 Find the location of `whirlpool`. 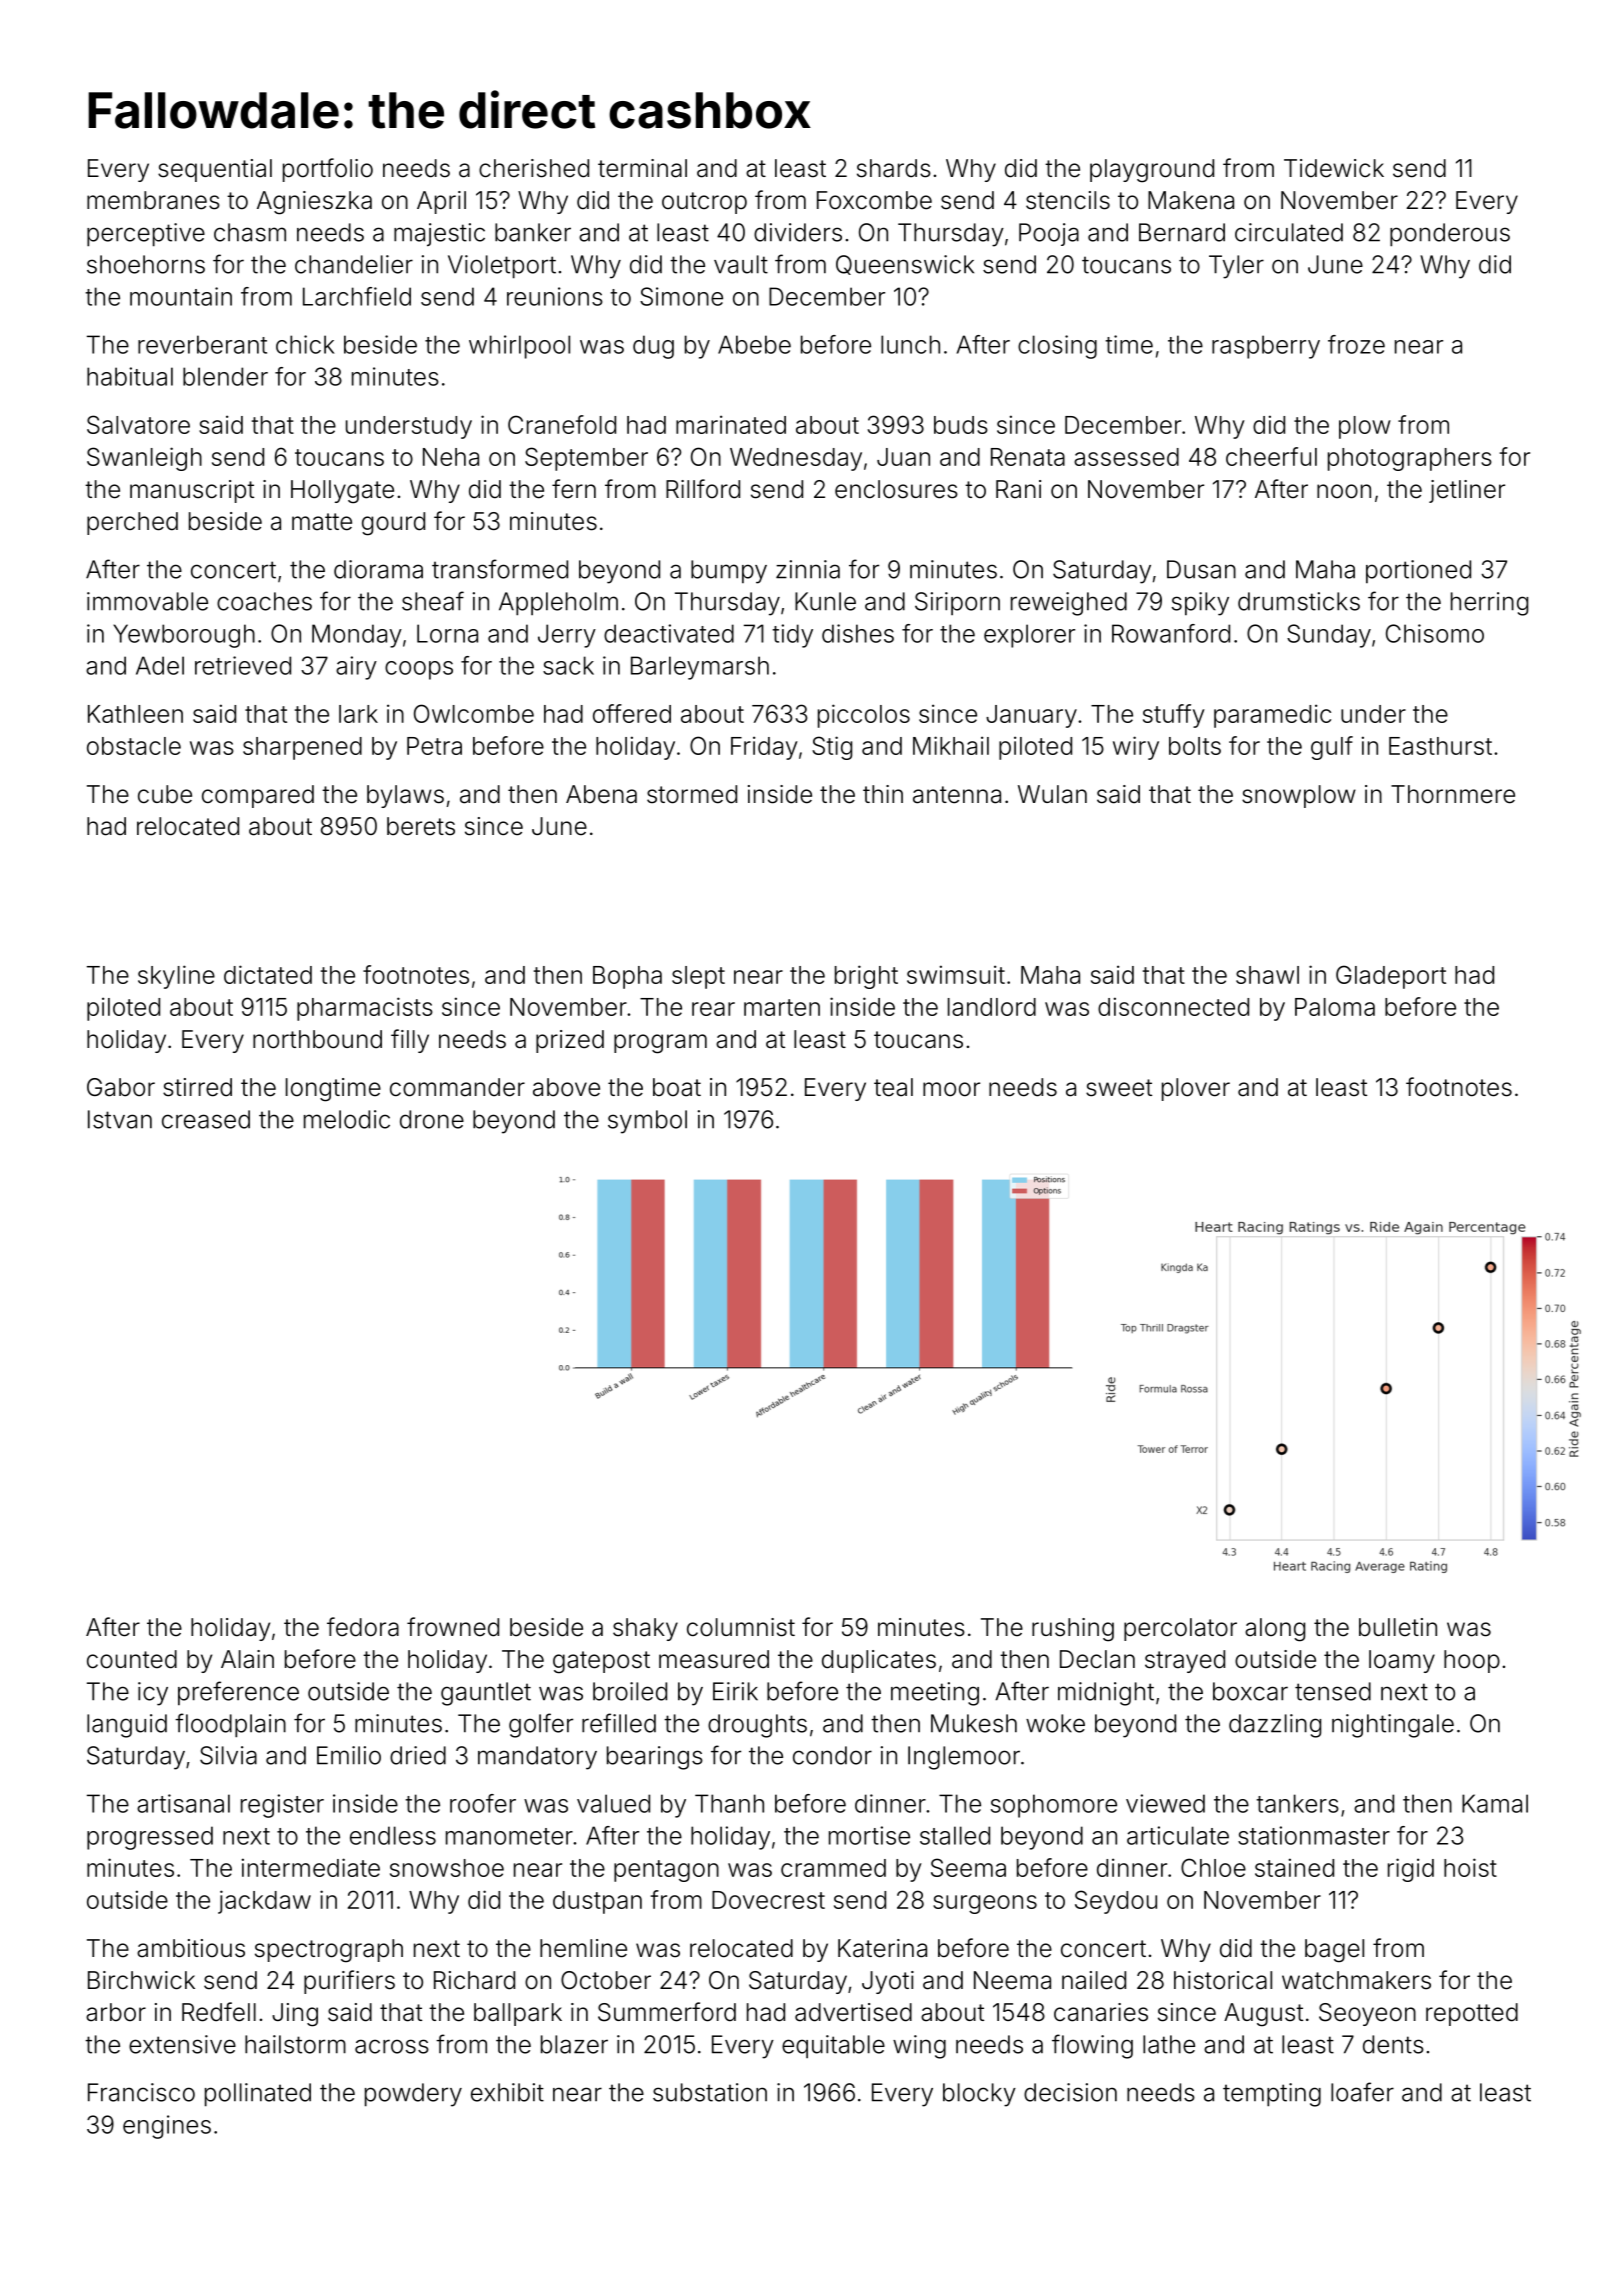

whirlpool is located at coordinates (519, 347).
